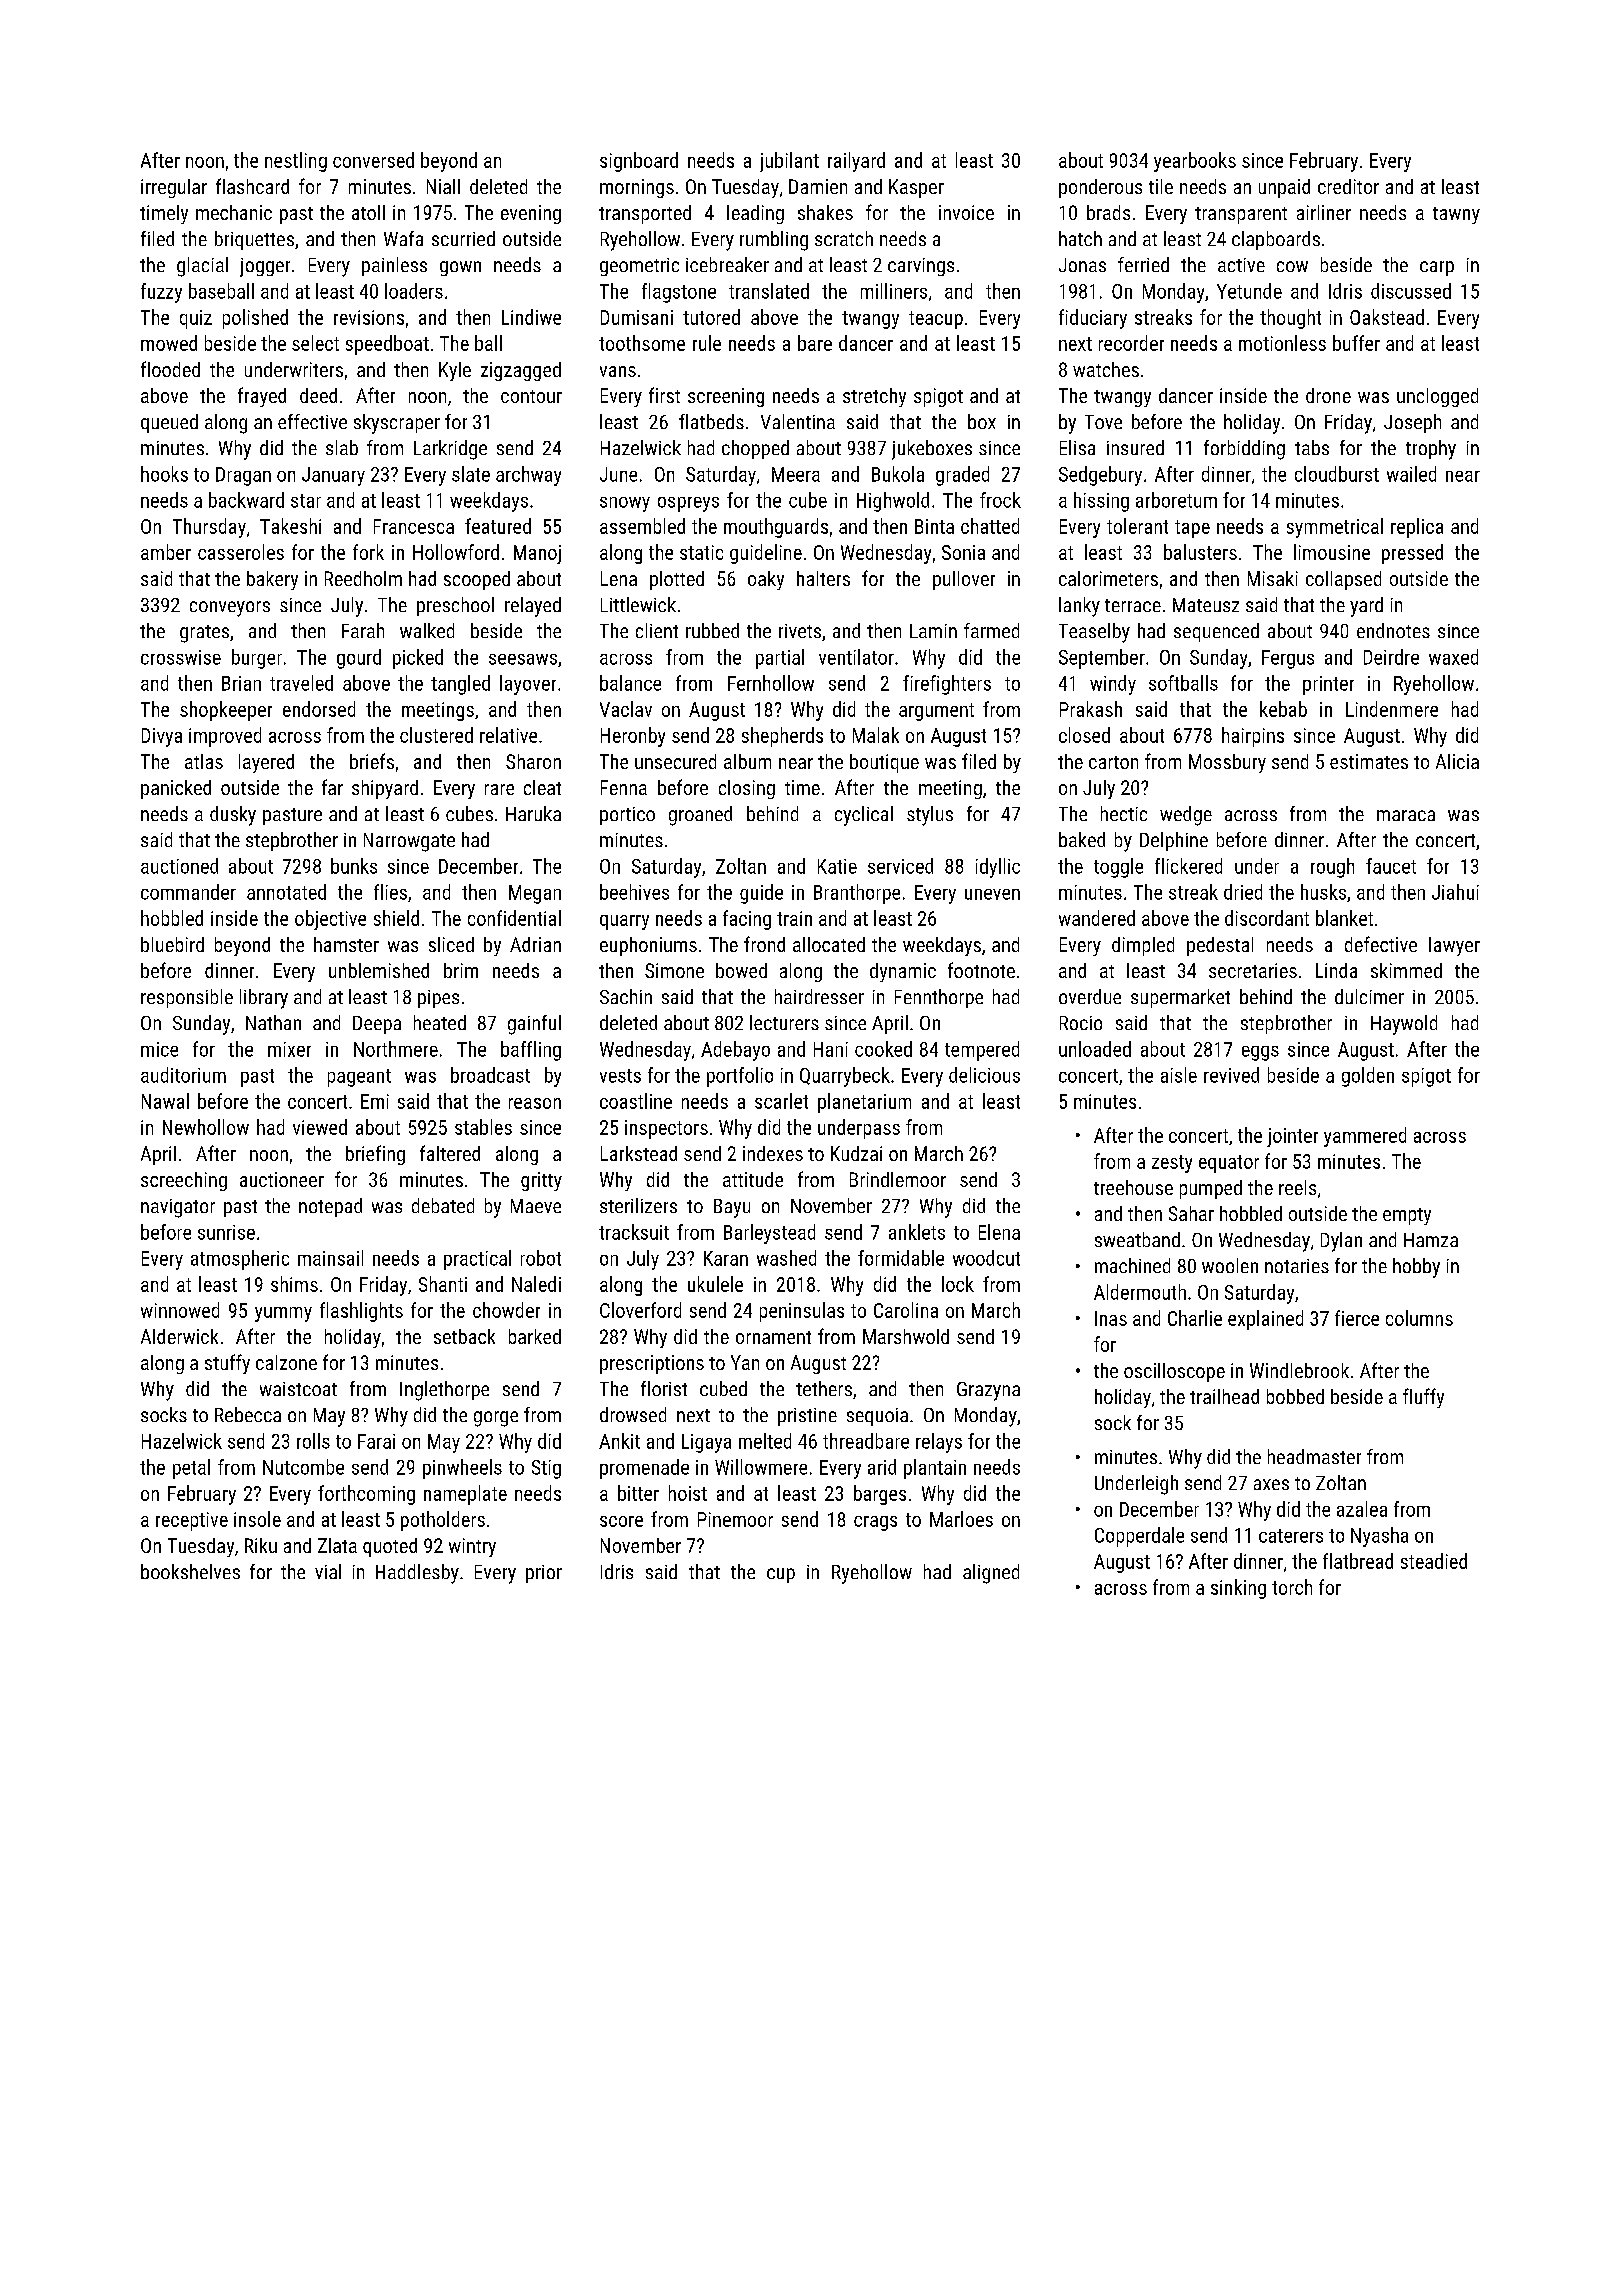  What do you see at coordinates (1253, 737) in the page?
I see `hairpins` at bounding box center [1253, 737].
